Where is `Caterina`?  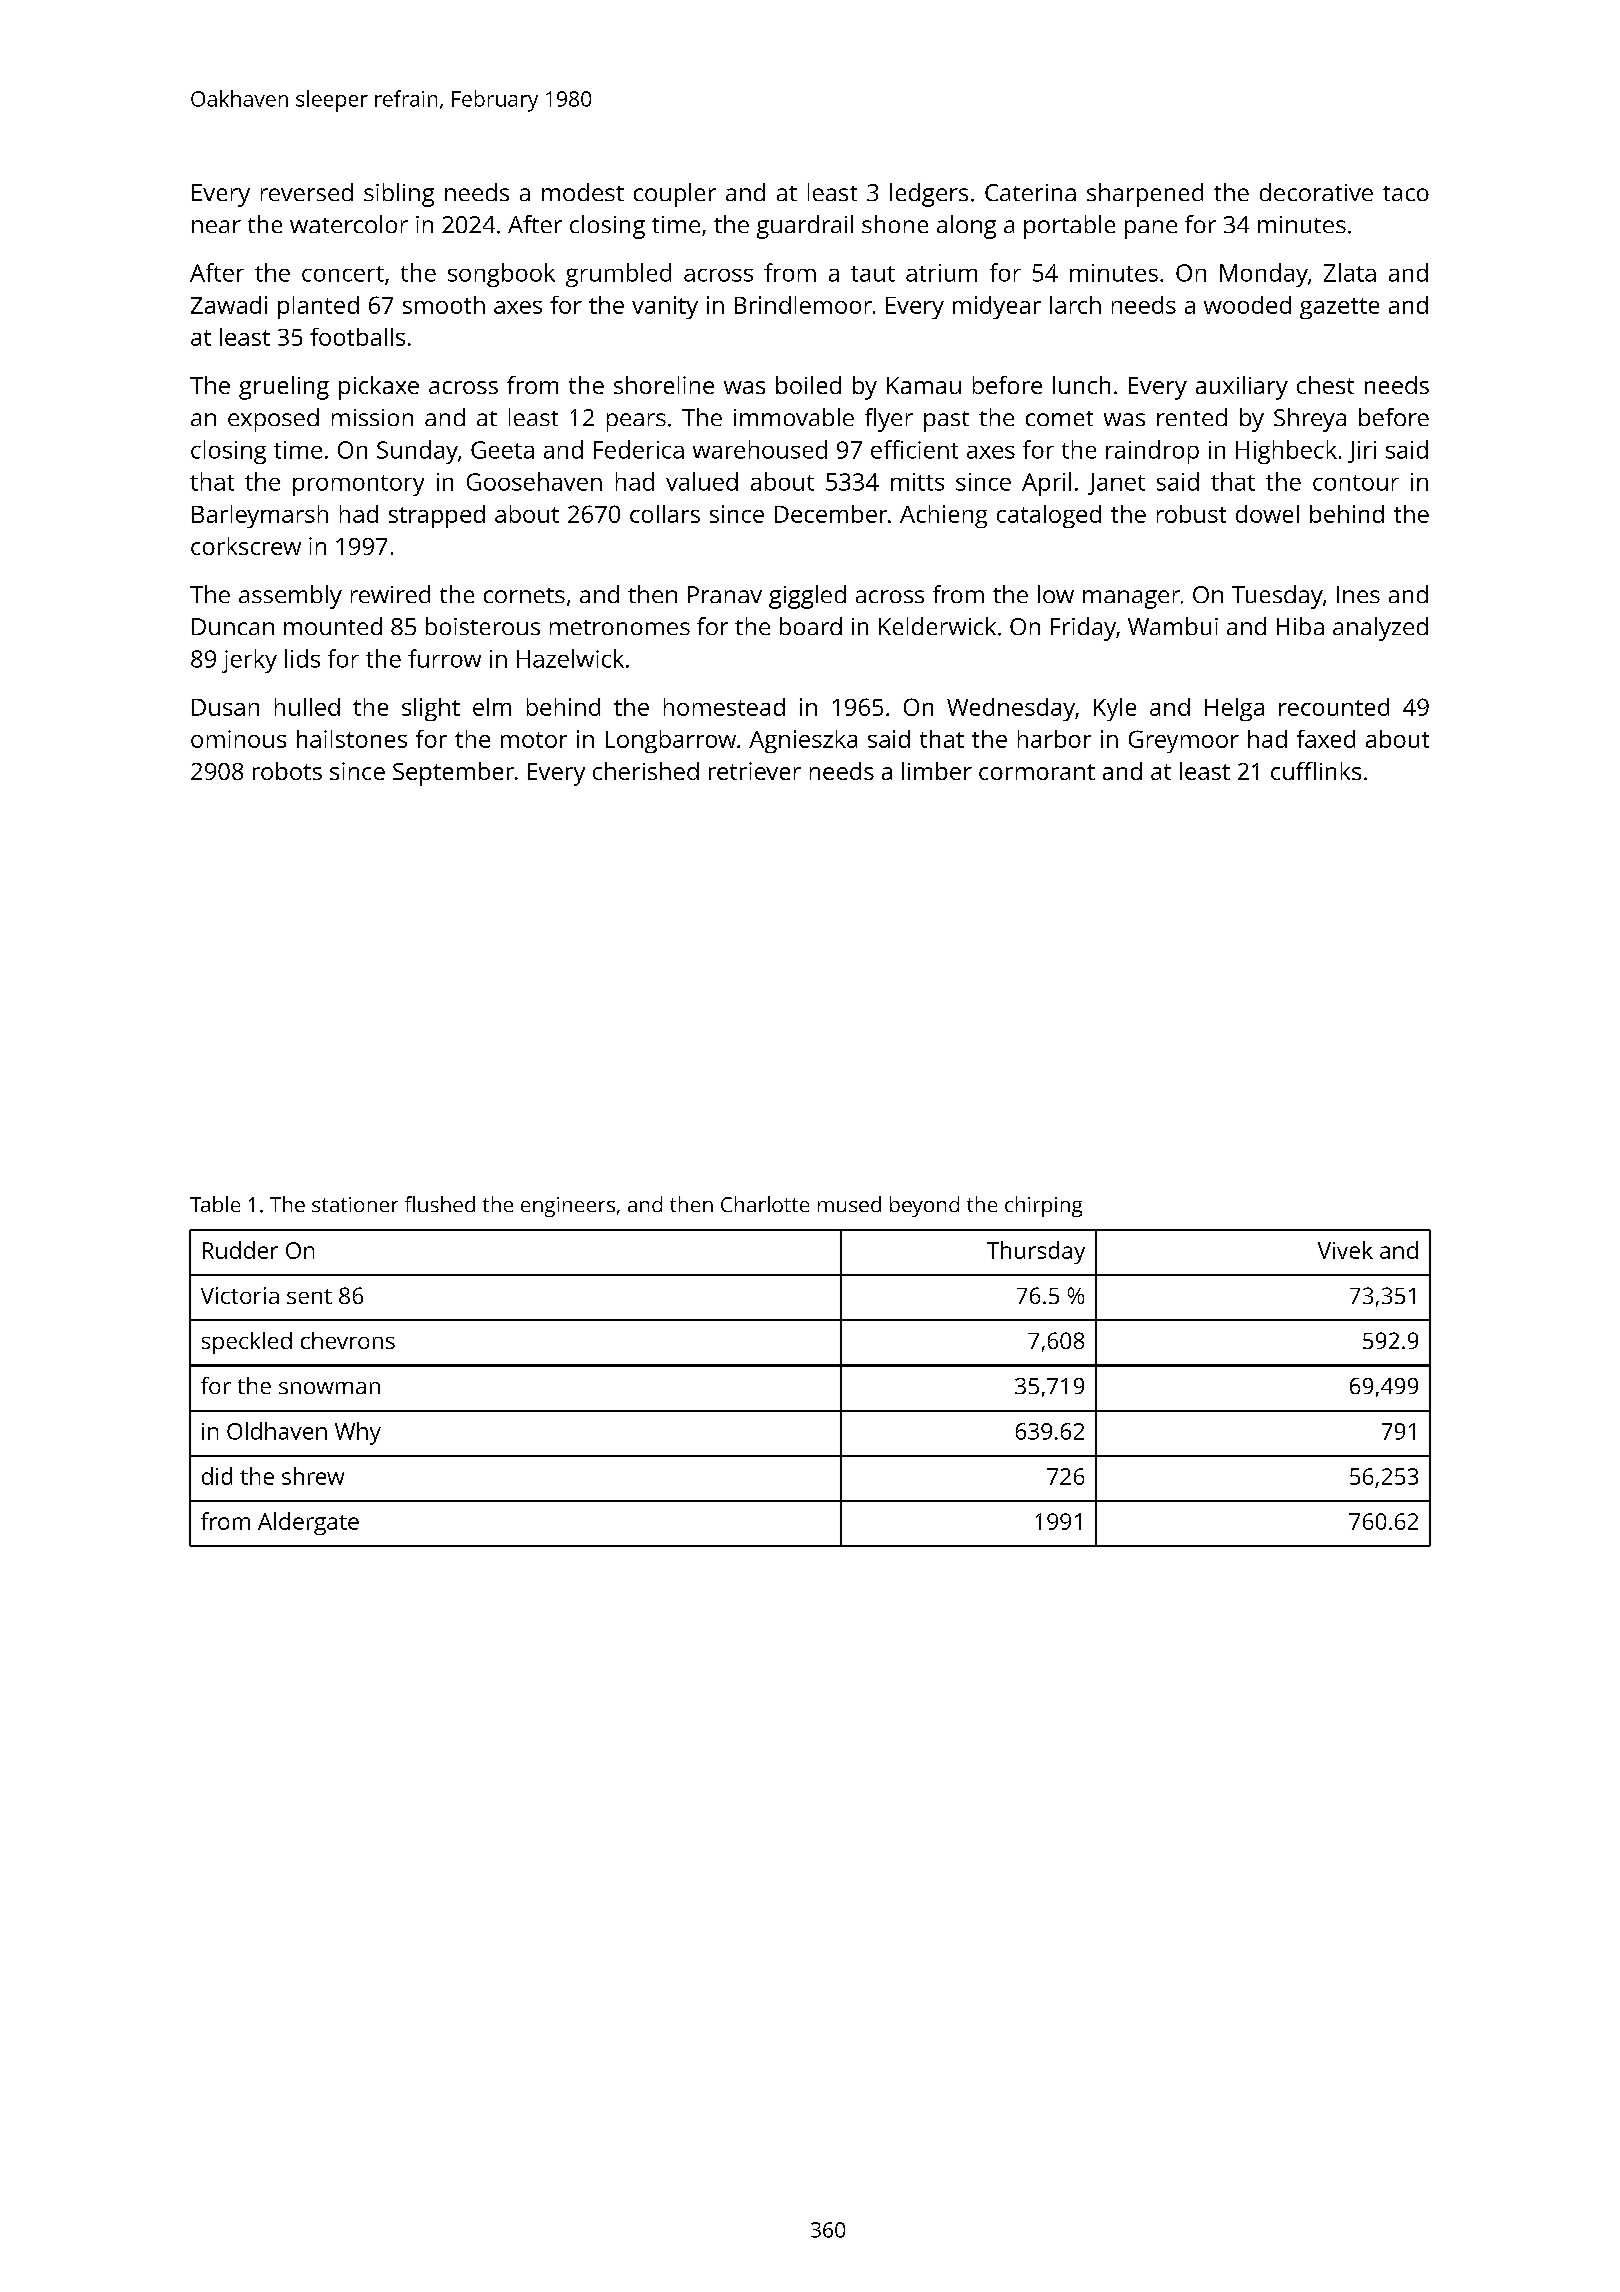 Caterina is located at coordinates (1030, 192).
